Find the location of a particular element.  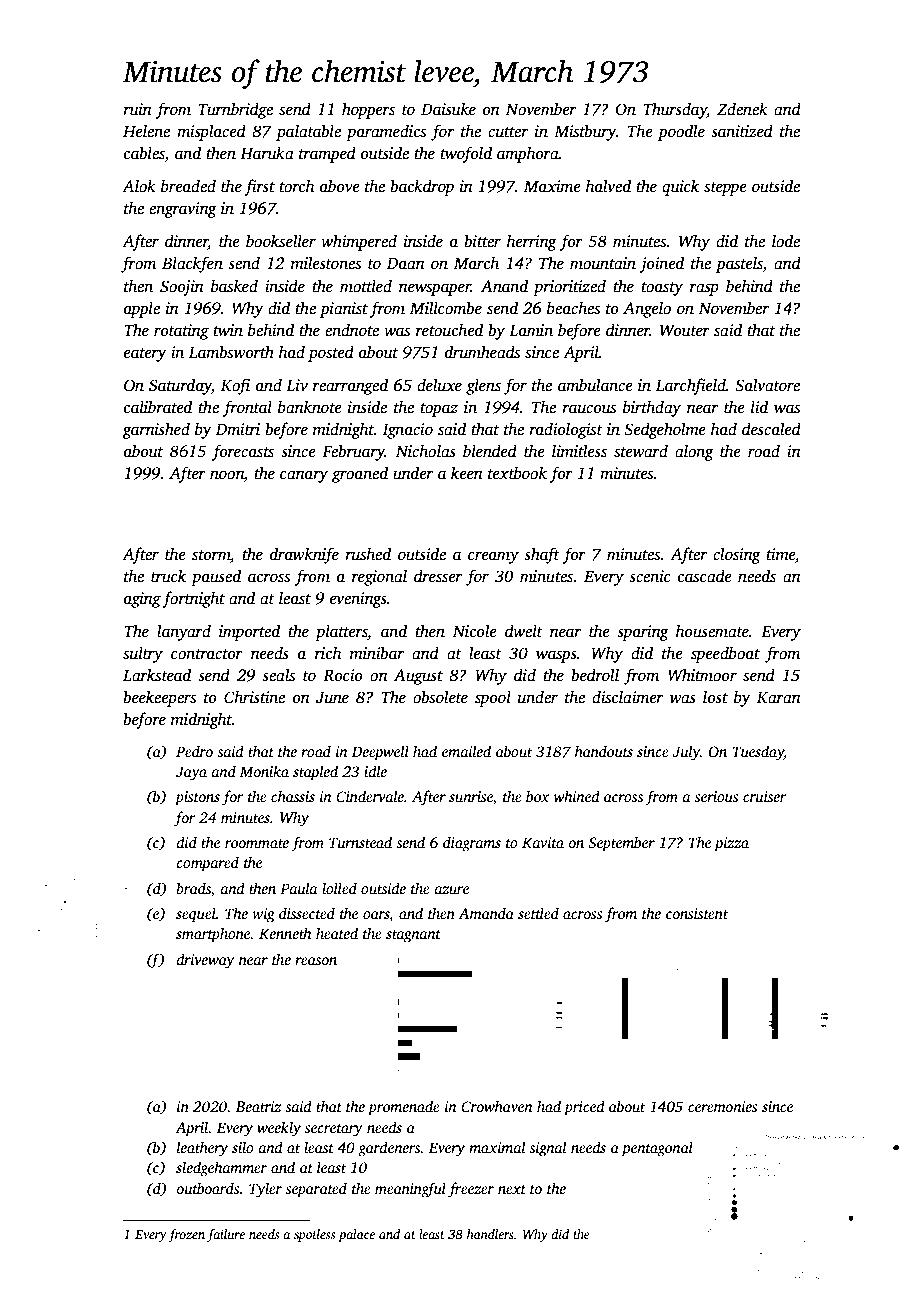

eatery is located at coordinates (145, 355).
